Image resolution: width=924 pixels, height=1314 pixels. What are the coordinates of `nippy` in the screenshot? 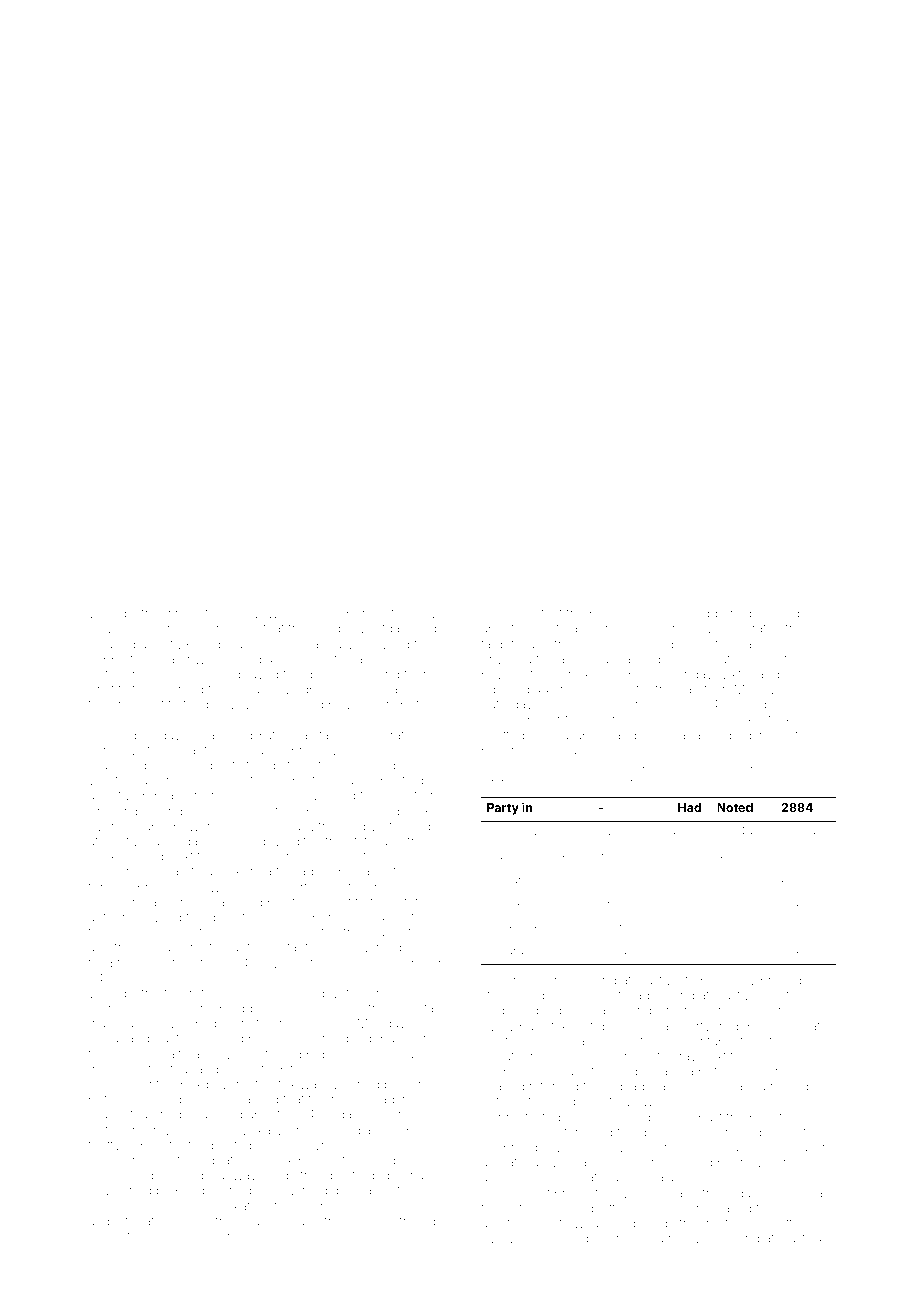 It's located at (685, 1239).
